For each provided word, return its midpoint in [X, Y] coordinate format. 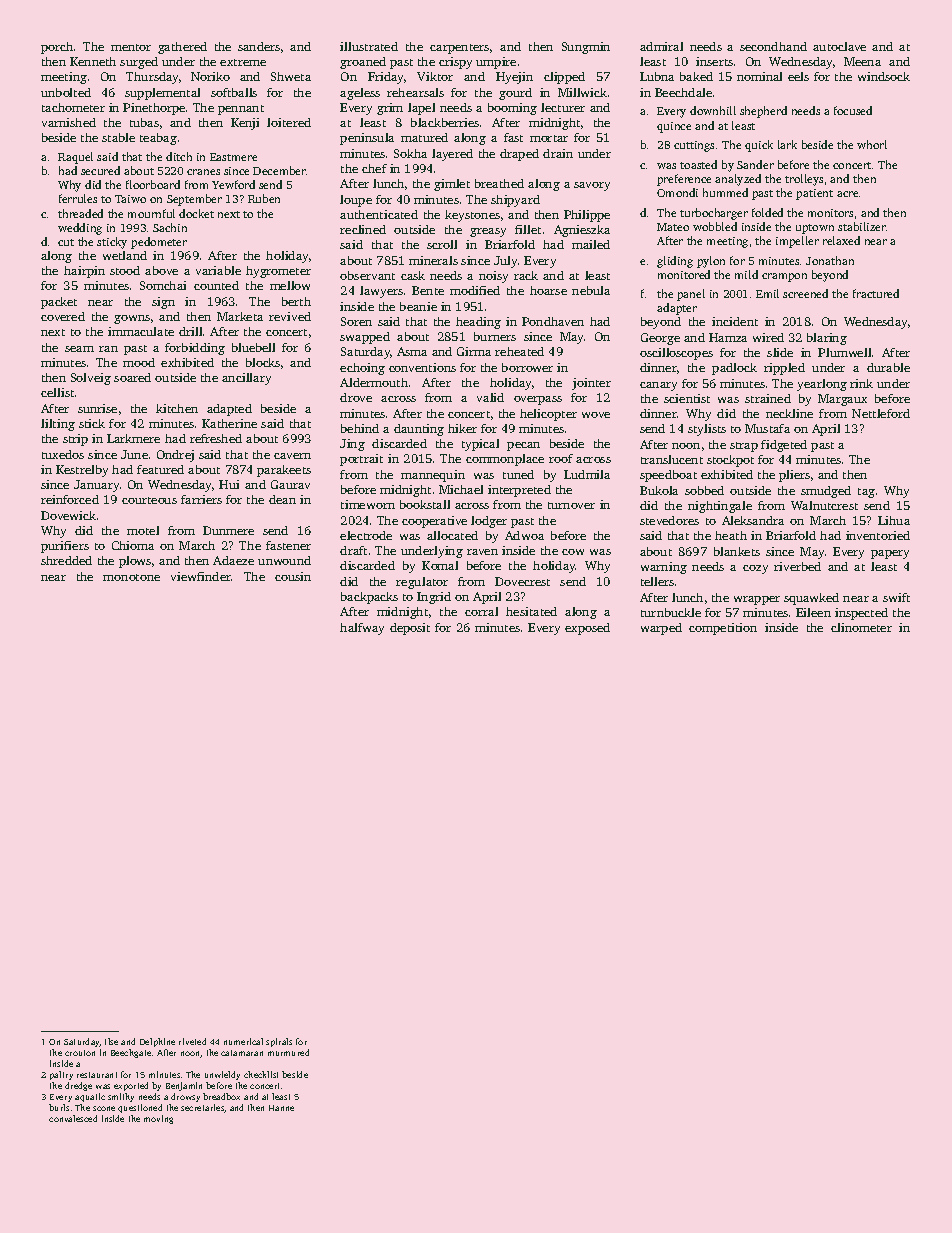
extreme [243, 62]
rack [526, 275]
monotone [131, 577]
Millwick [582, 92]
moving [158, 1119]
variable [218, 270]
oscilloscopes [676, 354]
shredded [66, 560]
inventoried [878, 535]
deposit [410, 629]
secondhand [773, 46]
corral [481, 611]
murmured [288, 1052]
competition [723, 629]
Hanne [281, 1108]
